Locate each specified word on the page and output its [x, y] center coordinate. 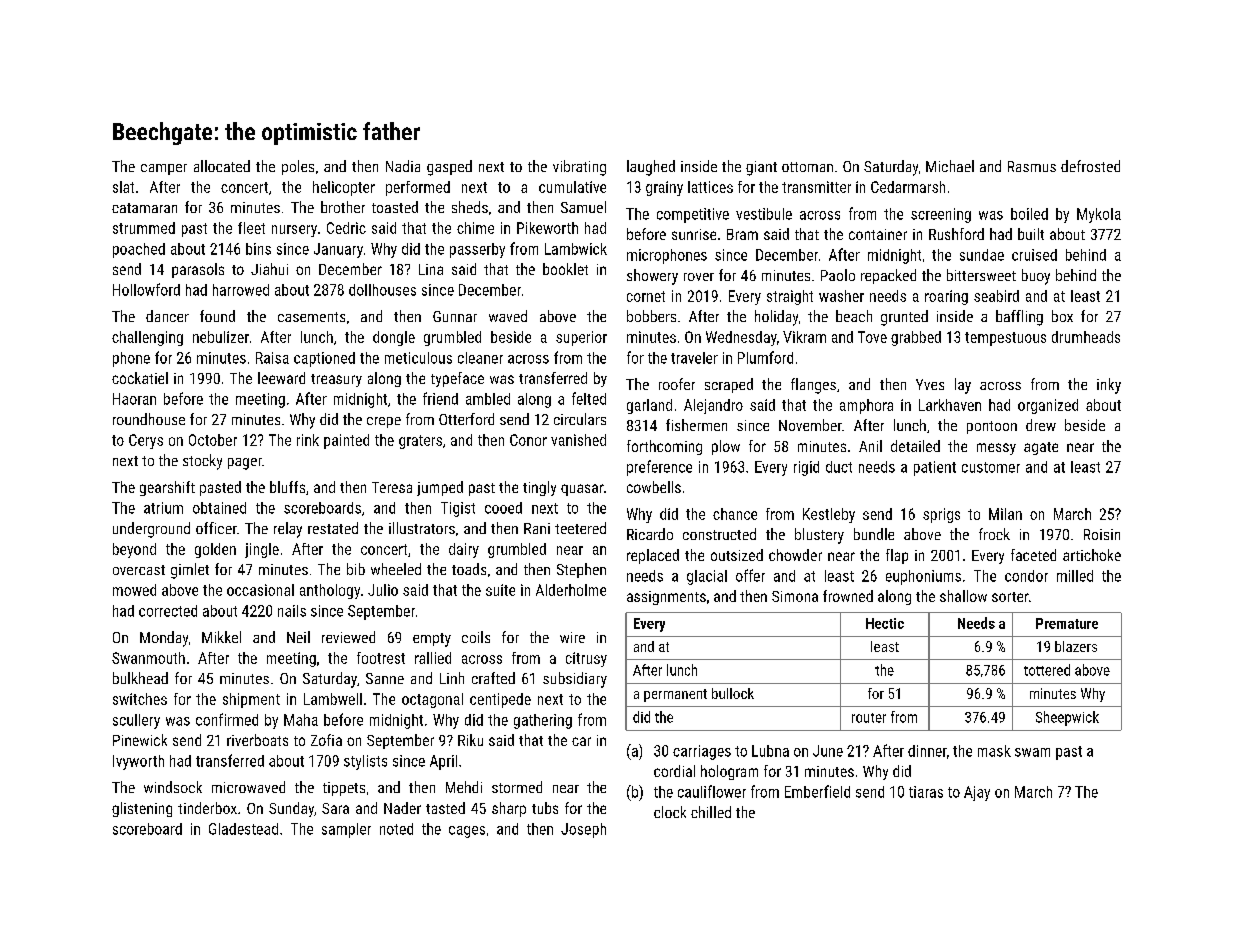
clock [670, 812]
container [878, 234]
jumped [440, 488]
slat [123, 187]
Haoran [134, 399]
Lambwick [576, 249]
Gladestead [243, 829]
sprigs [941, 515]
